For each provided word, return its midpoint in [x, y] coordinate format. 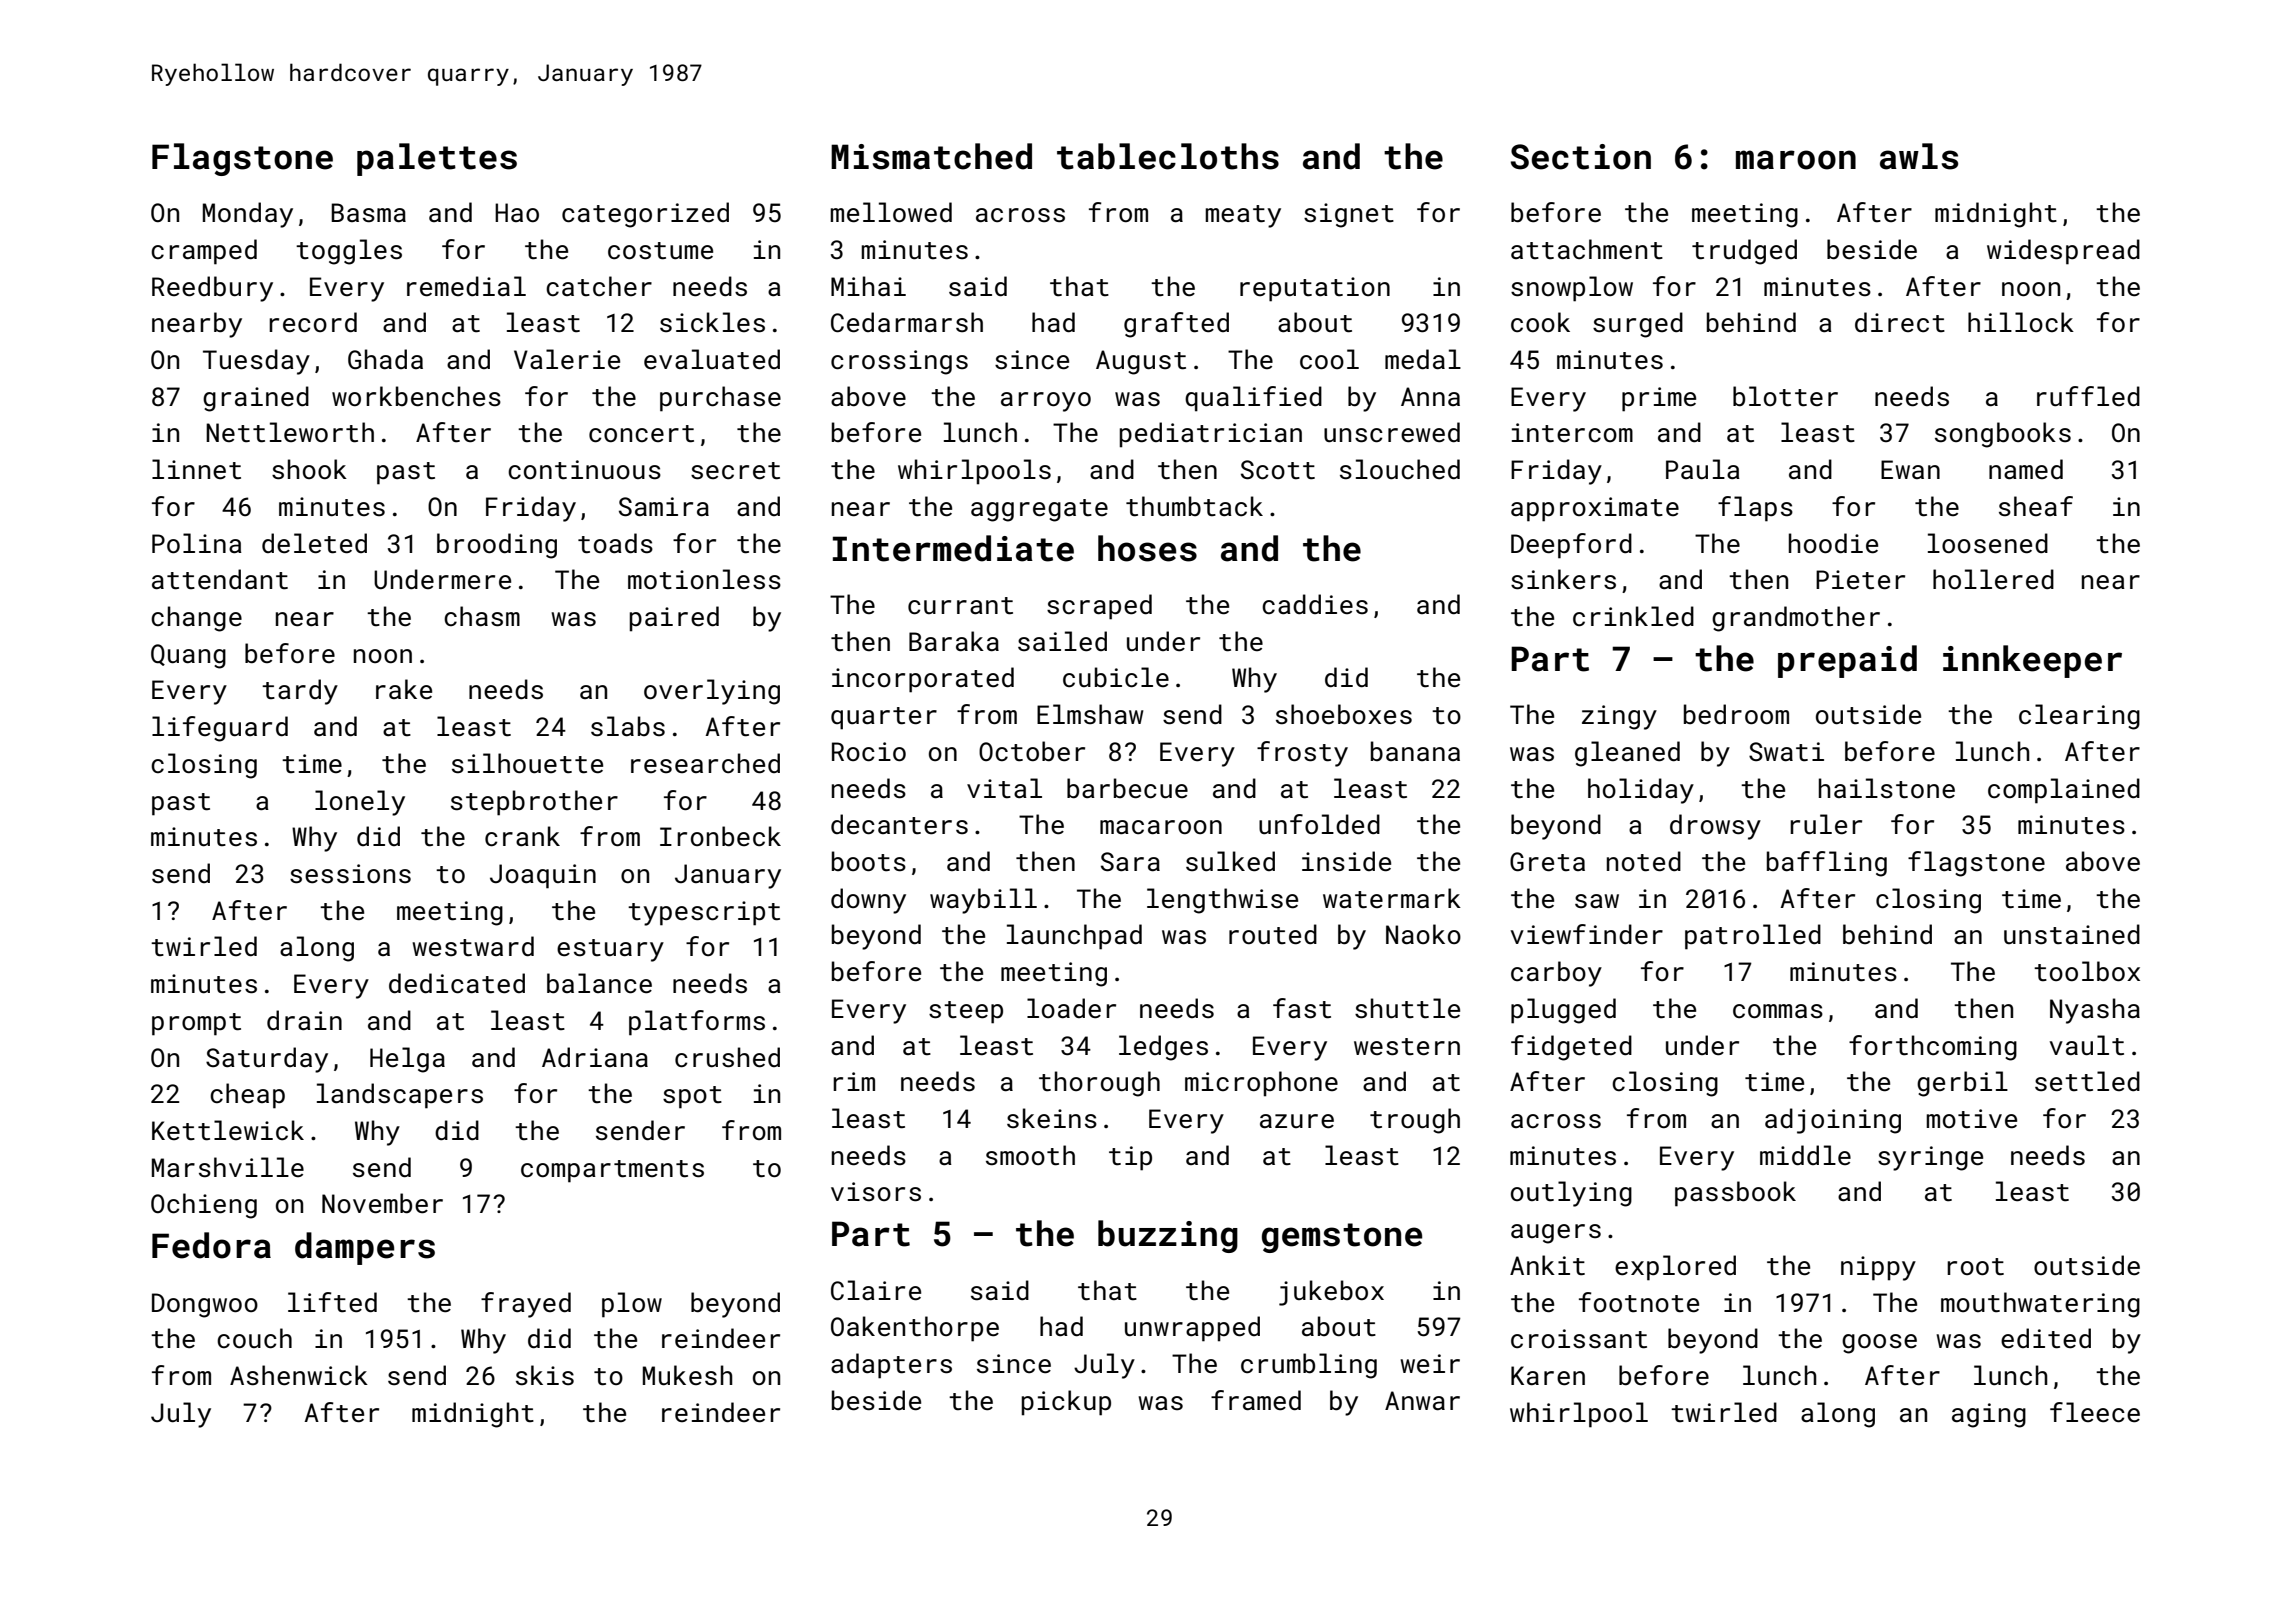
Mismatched [931, 156]
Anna [1430, 396]
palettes [437, 159]
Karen [1548, 1376]
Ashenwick [299, 1375]
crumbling [1309, 1366]
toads [615, 543]
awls [1919, 156]
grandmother [1796, 619]
